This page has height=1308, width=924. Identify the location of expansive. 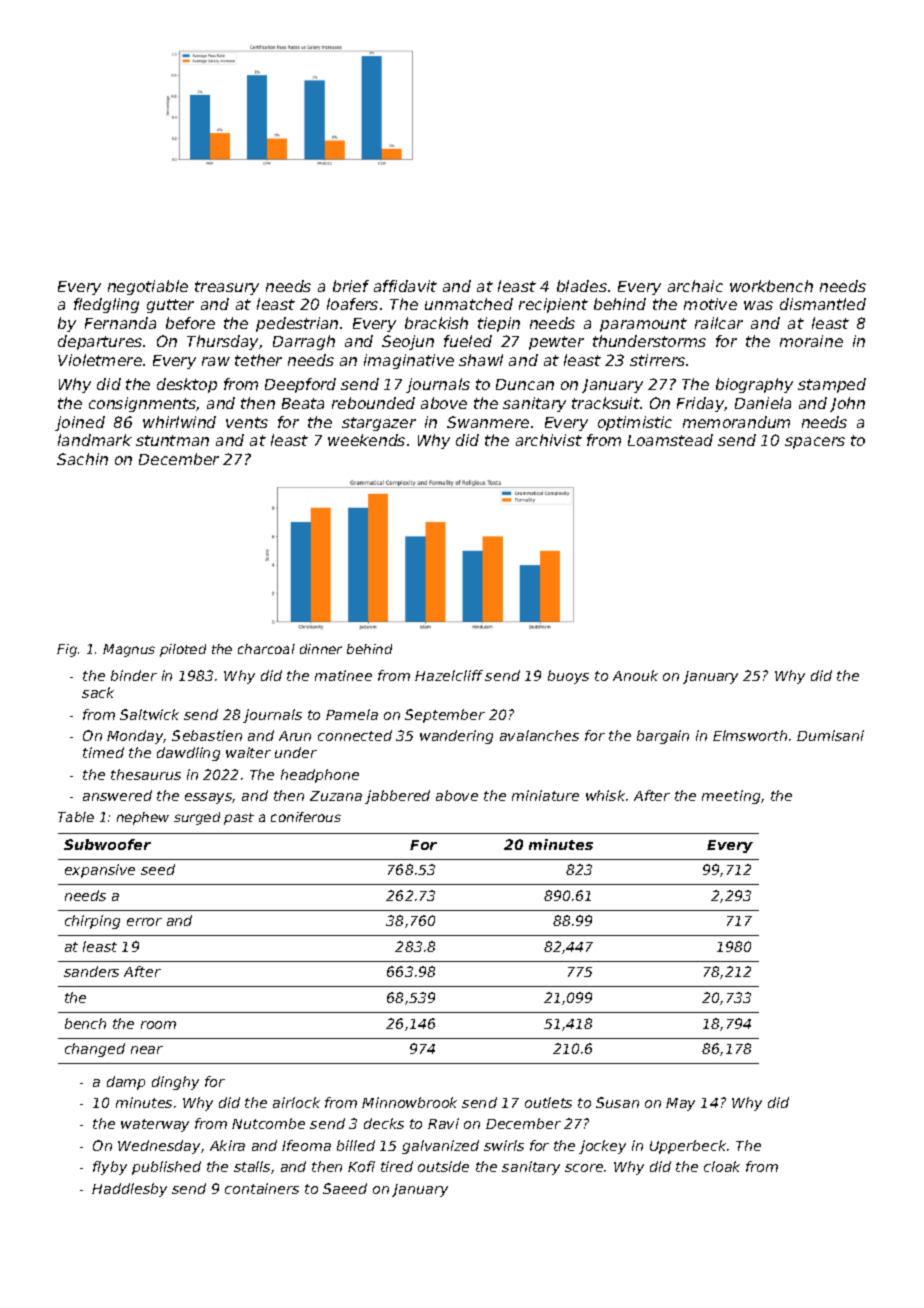
(100, 871).
